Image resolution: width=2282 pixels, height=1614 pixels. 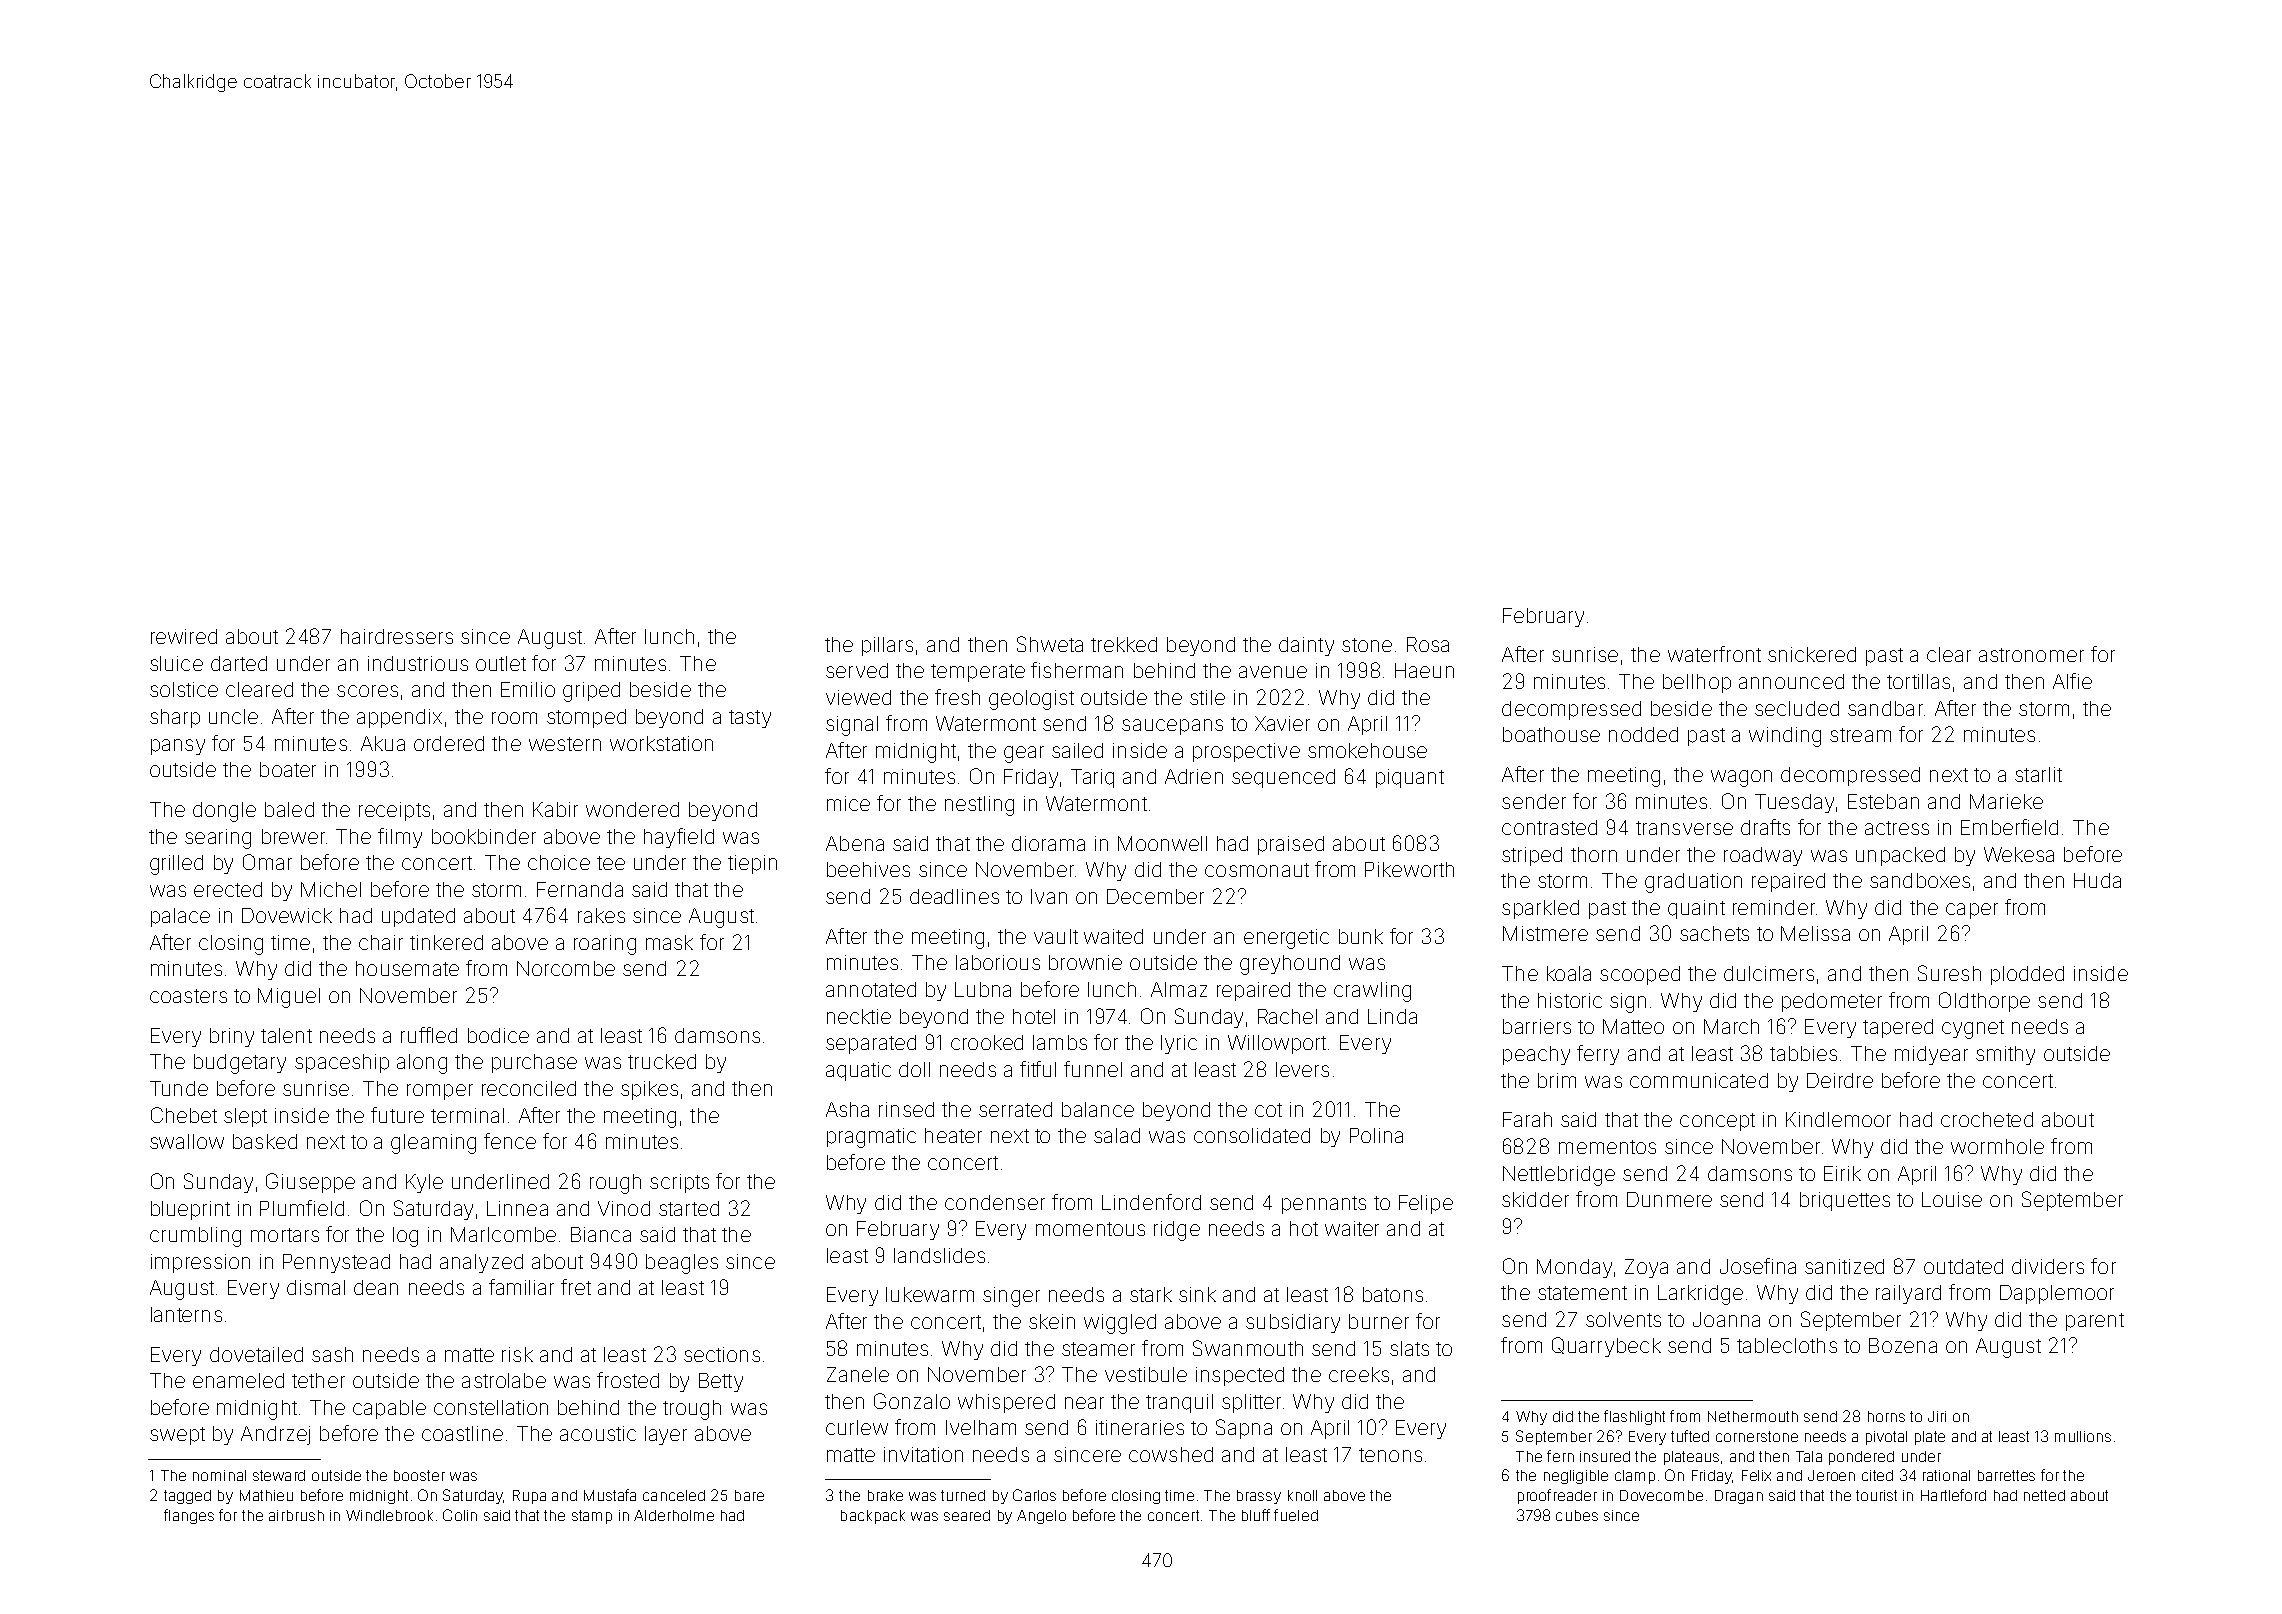 What do you see at coordinates (419, 1475) in the document?
I see `booster` at bounding box center [419, 1475].
